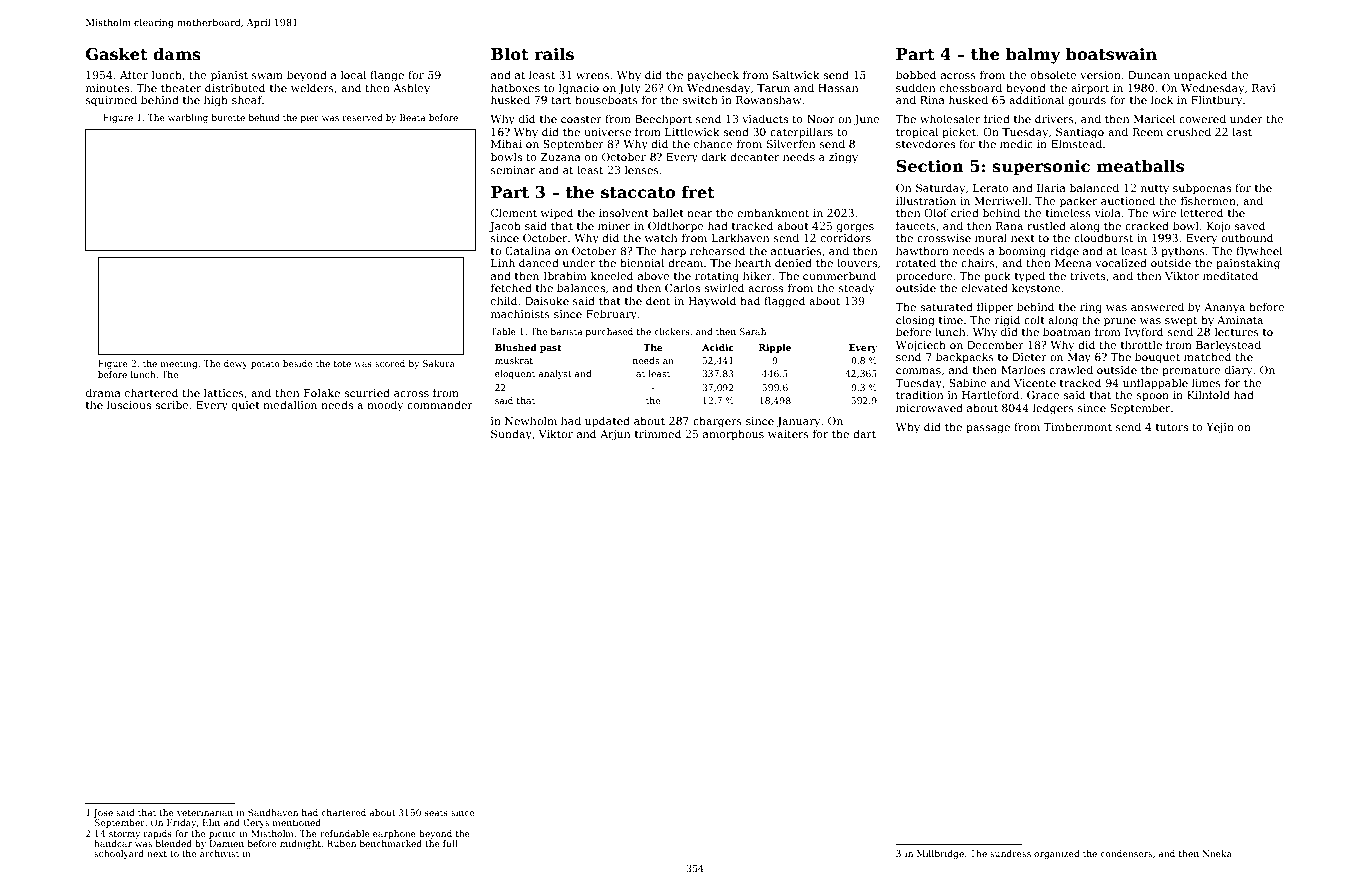 This document has height=887, width=1372. Describe the element at coordinates (511, 435) in the document. I see `Sunday` at that location.
